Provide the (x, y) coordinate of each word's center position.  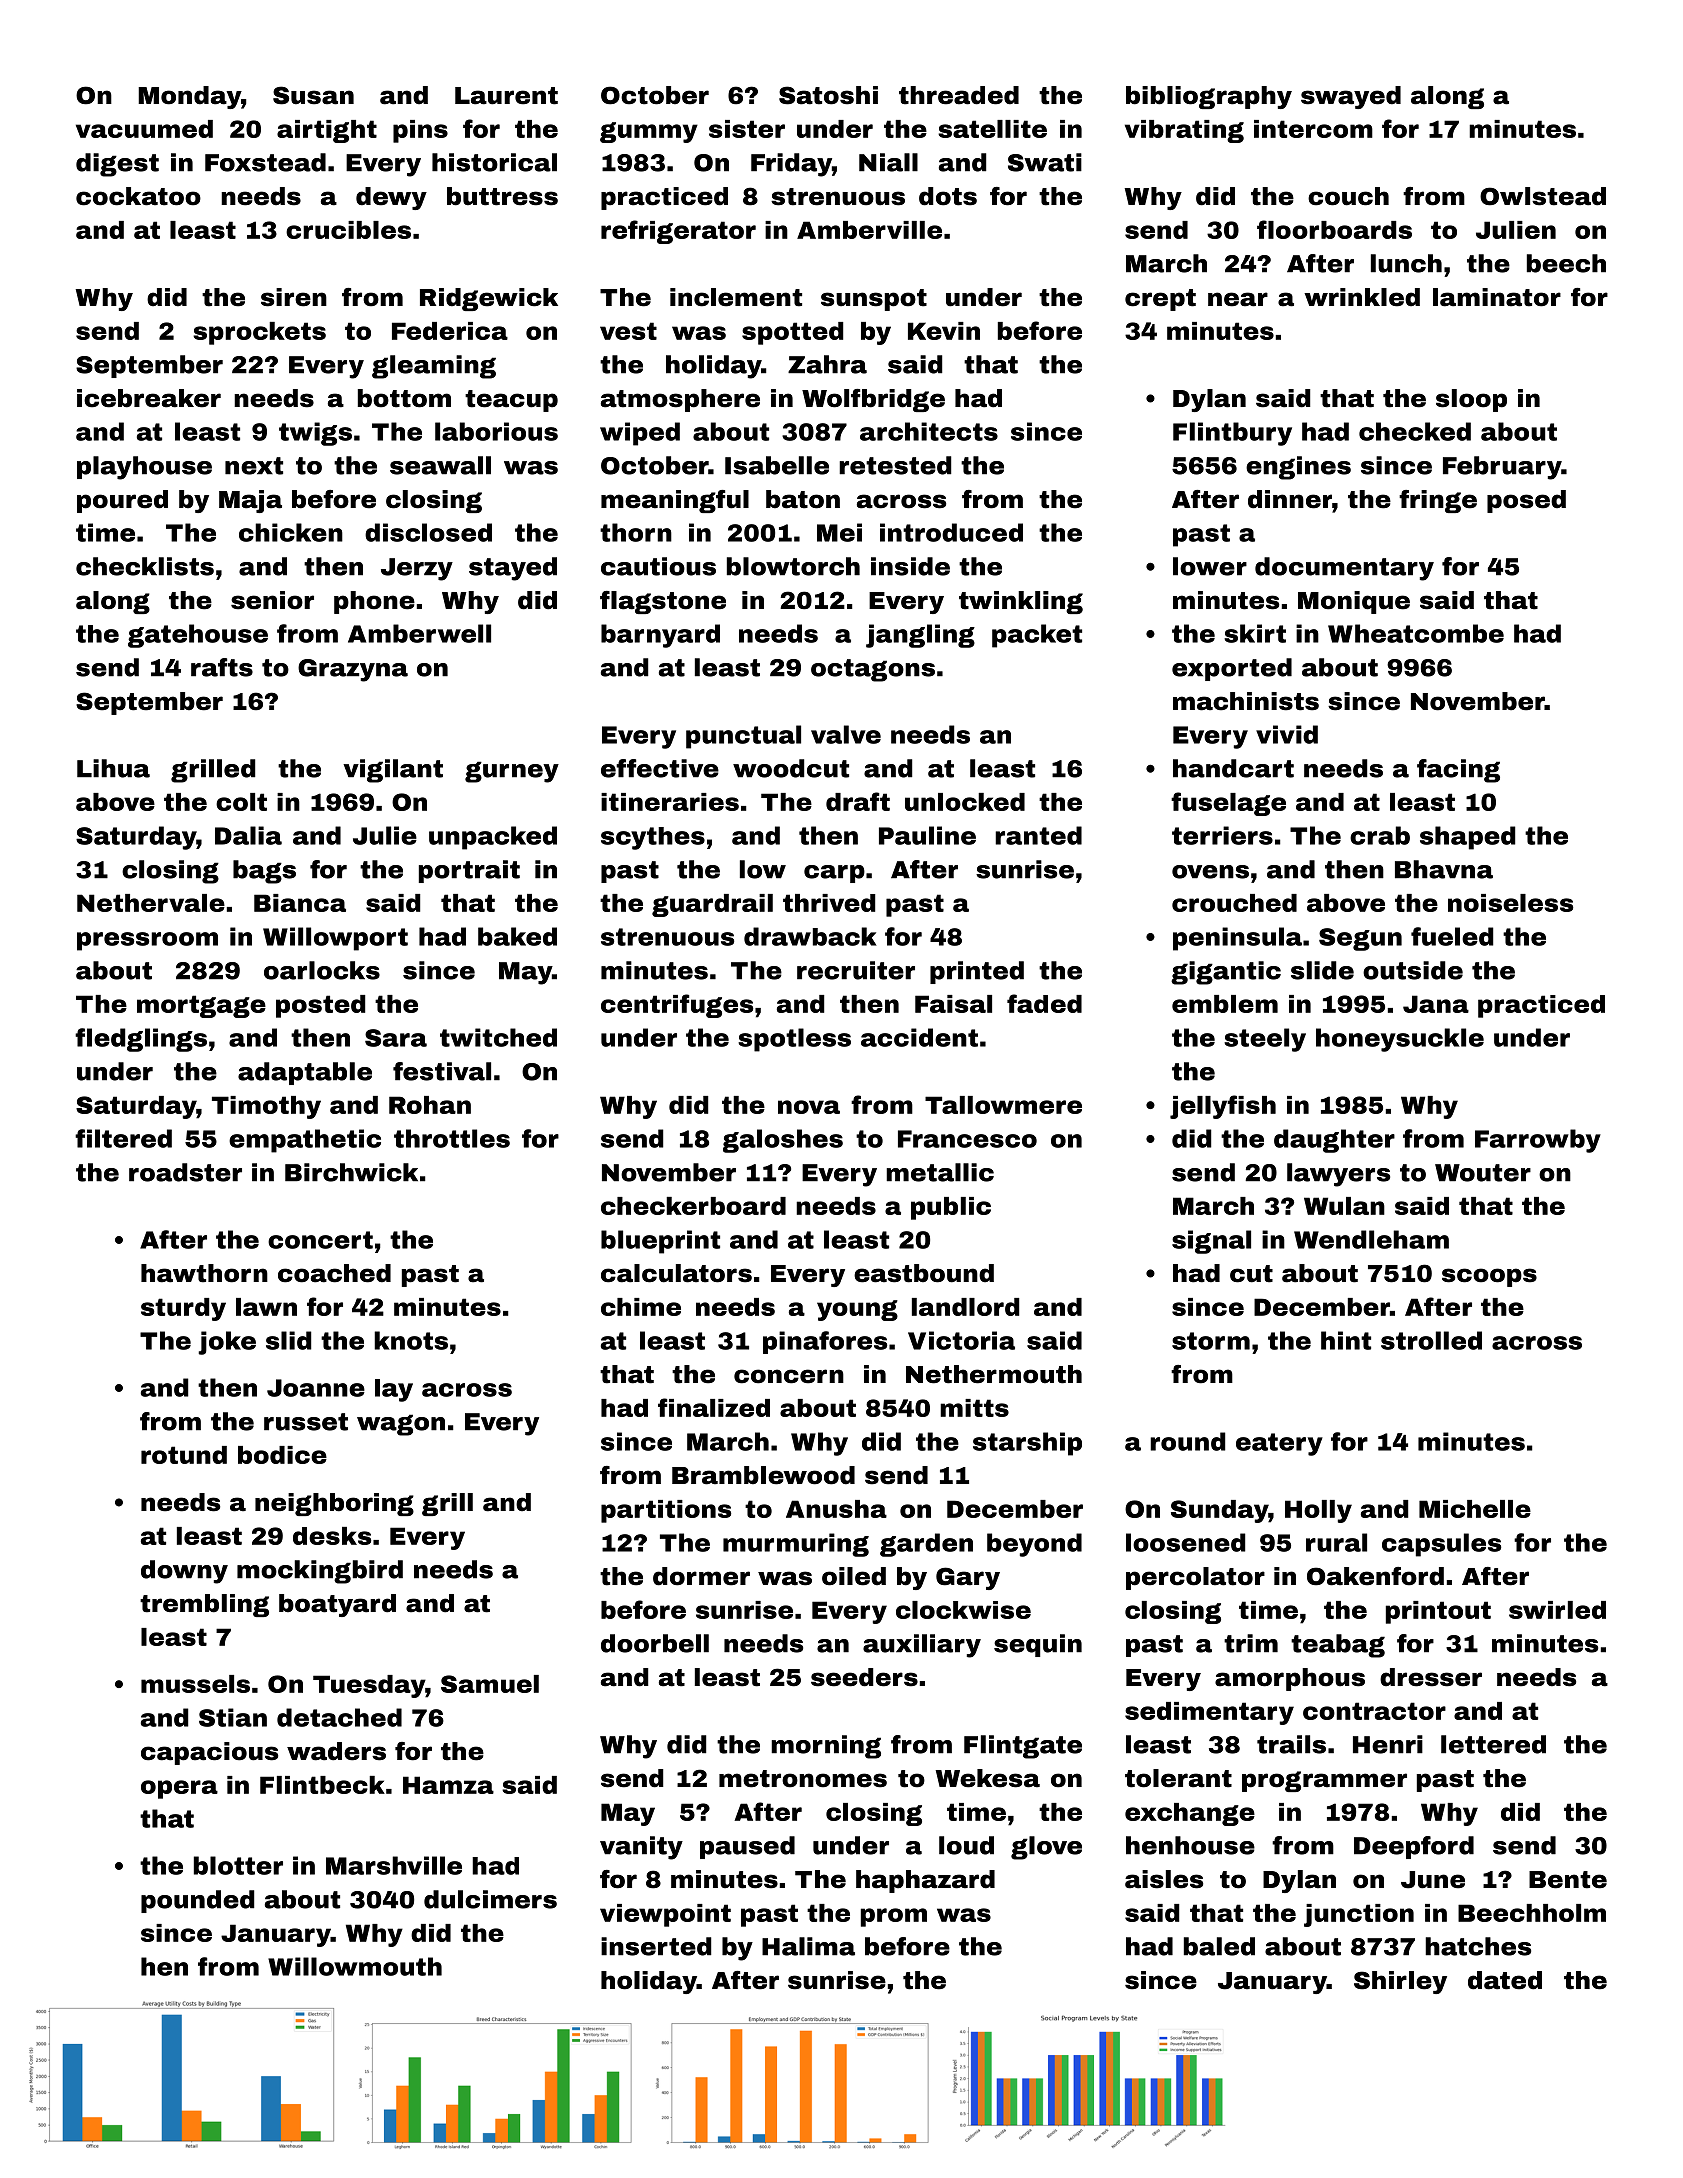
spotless (794, 1040)
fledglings (141, 1040)
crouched (1234, 903)
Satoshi (828, 95)
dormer (701, 1576)
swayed (1351, 97)
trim (1251, 1643)
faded (1044, 1003)
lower (1210, 566)
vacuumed (144, 129)
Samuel (490, 1684)
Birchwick (351, 1172)
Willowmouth (355, 1966)
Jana (1436, 1004)
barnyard (660, 636)
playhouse (144, 468)
